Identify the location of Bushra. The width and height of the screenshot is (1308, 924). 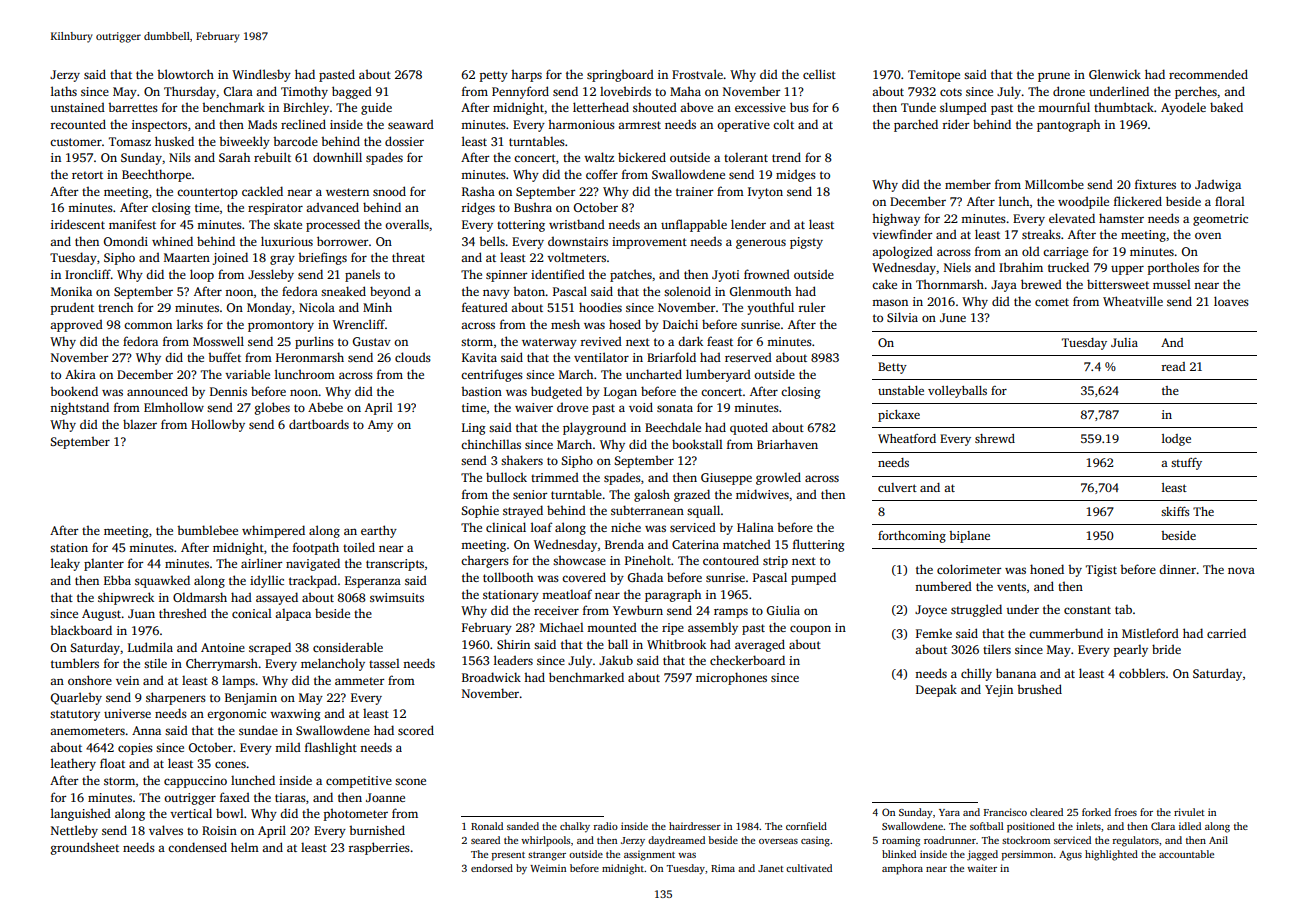
(533, 207).
